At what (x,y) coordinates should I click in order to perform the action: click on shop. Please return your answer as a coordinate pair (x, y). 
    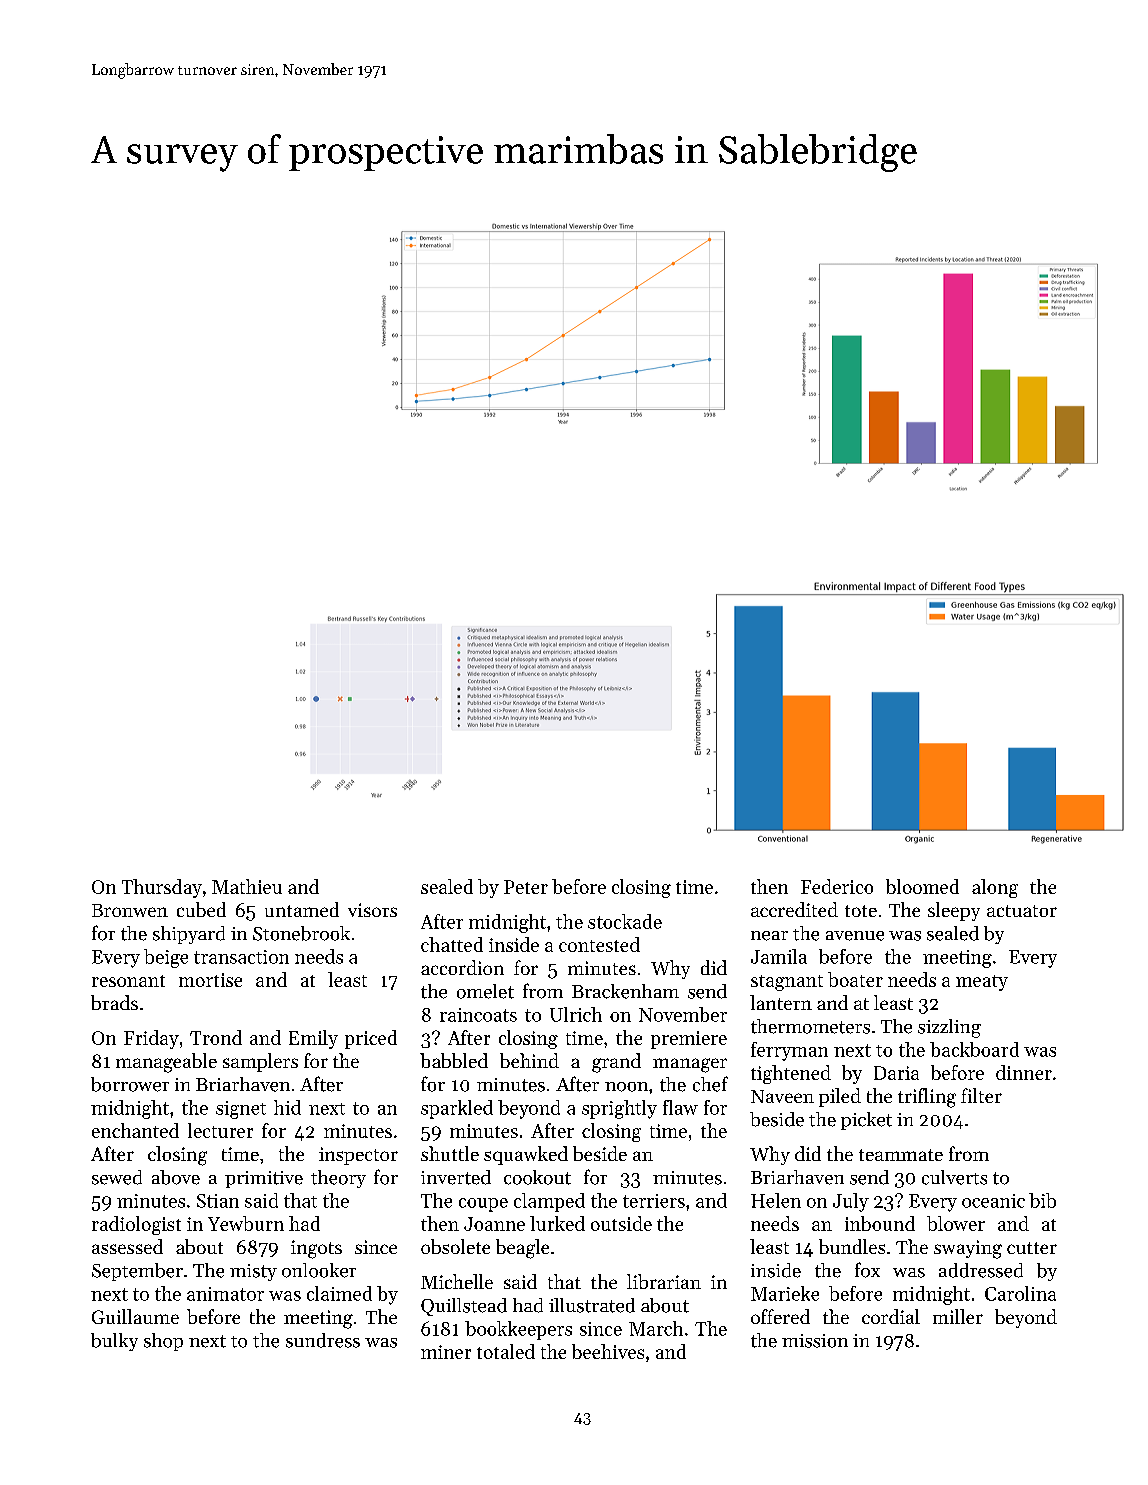
    Looking at the image, I should click on (163, 1342).
